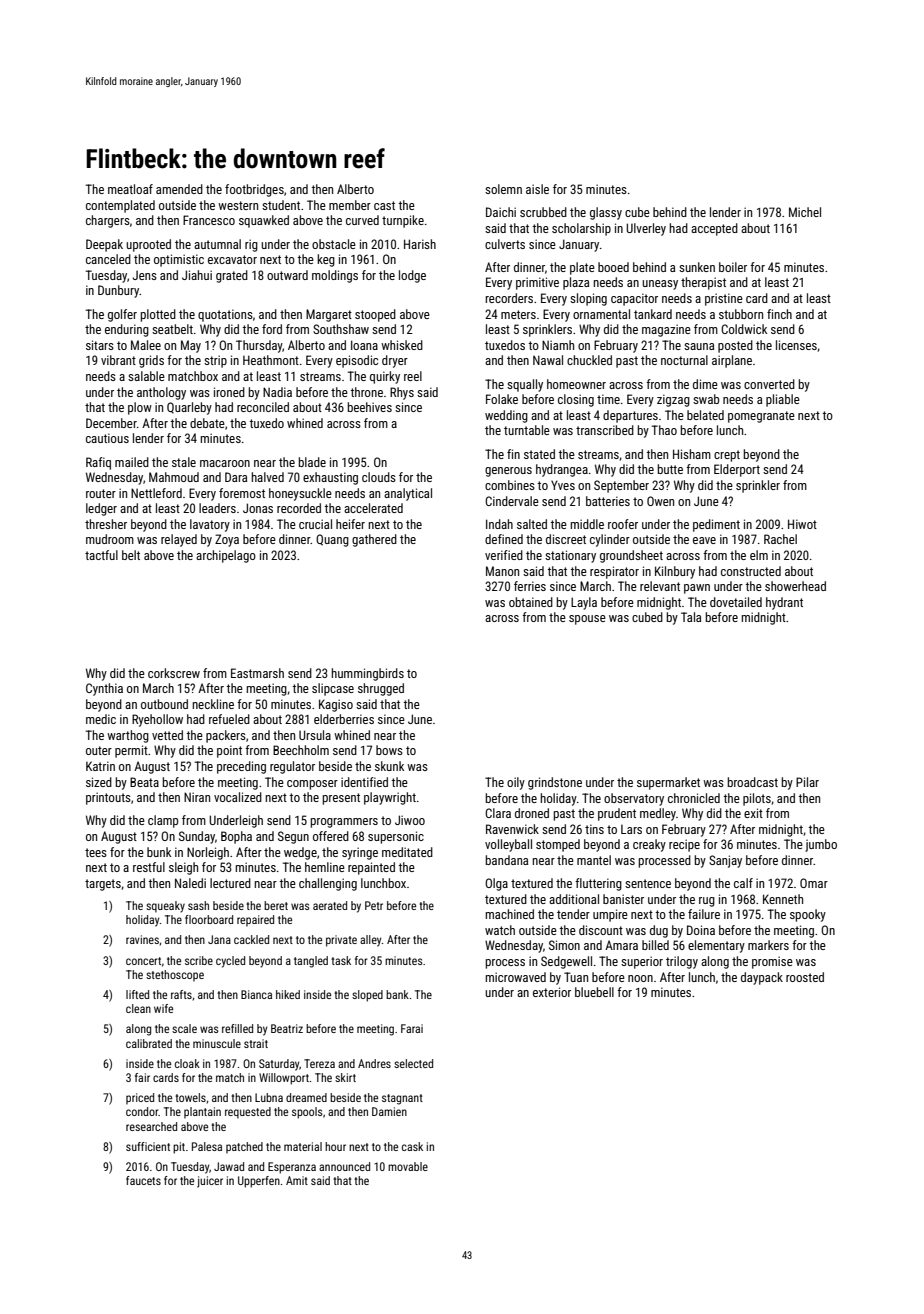  I want to click on lifted, so click(137, 994).
